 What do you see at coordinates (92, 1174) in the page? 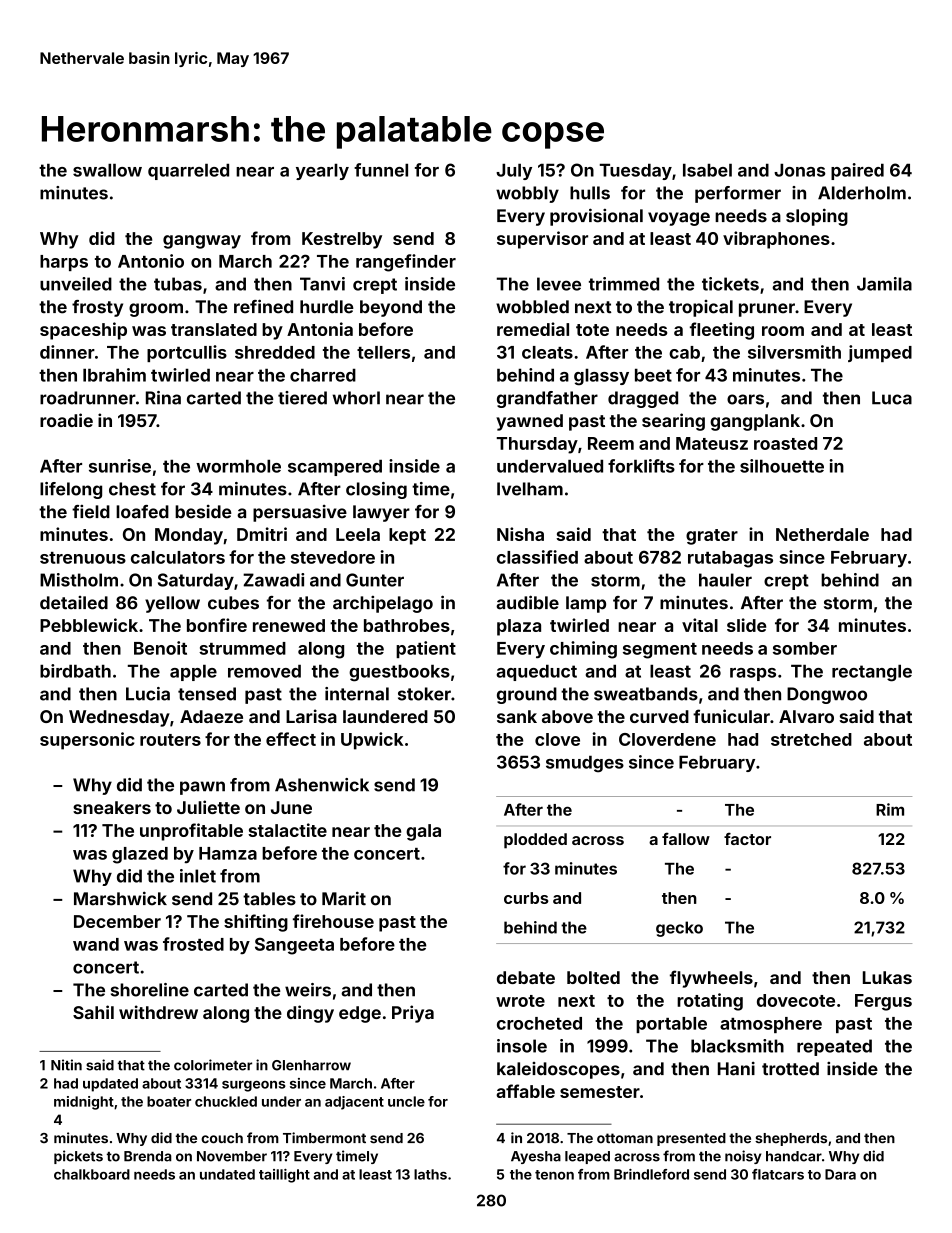
I see `chalkboard` at bounding box center [92, 1174].
